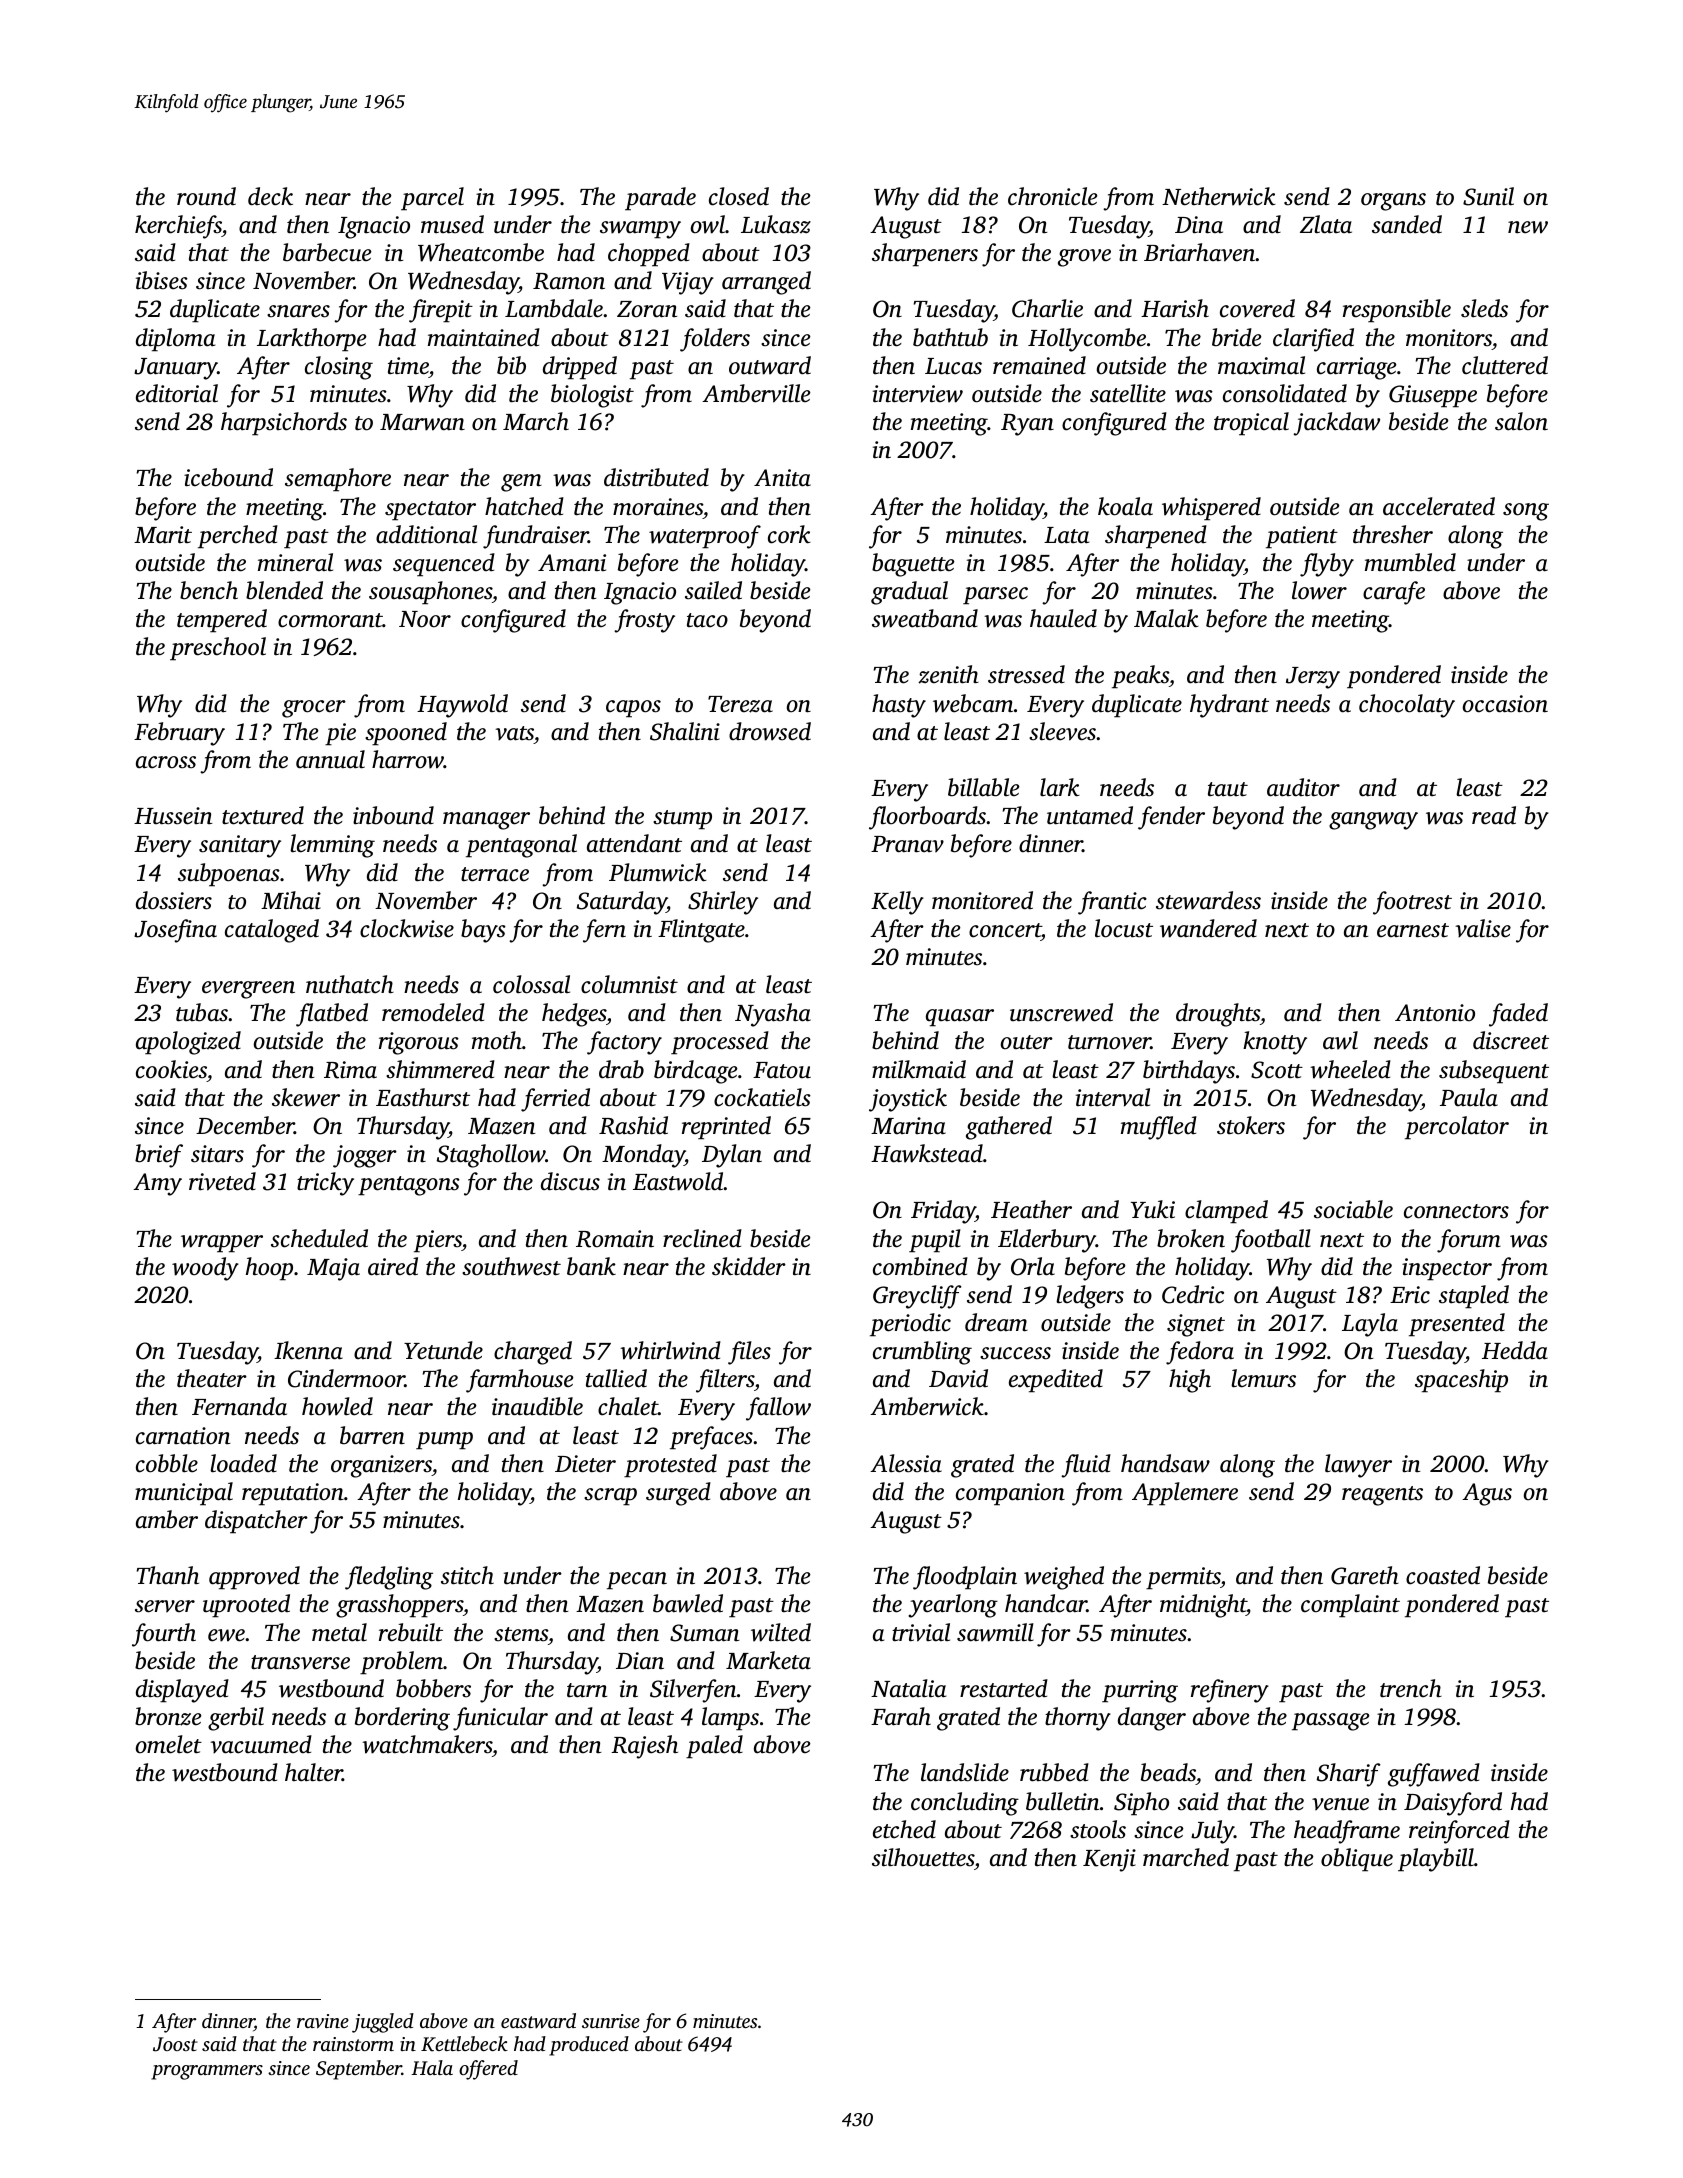 The height and width of the page is (2178, 1683). What do you see at coordinates (365, 1156) in the page?
I see `jogger` at bounding box center [365, 1156].
